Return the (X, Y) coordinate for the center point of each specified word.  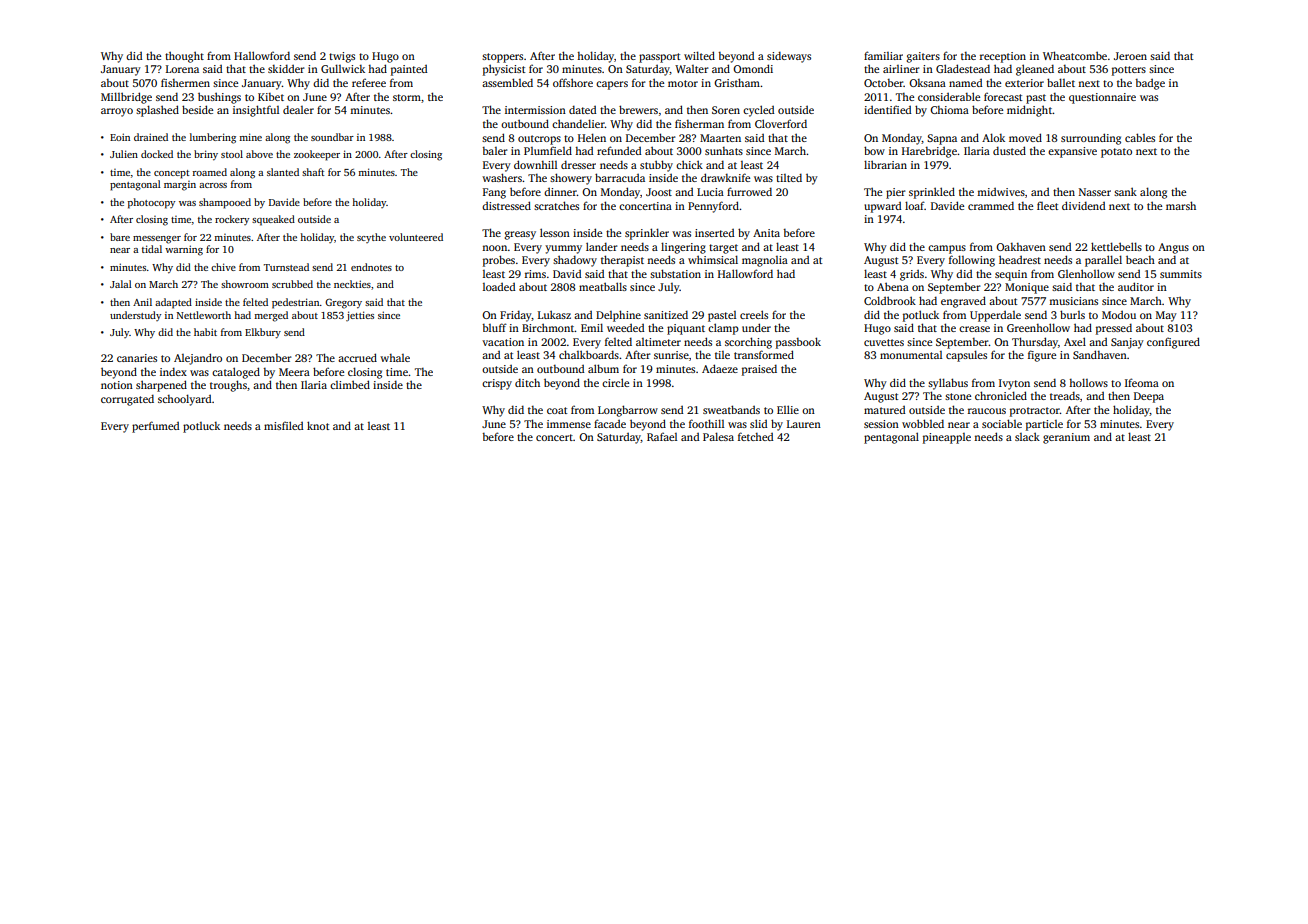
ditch (527, 382)
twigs (342, 57)
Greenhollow (1038, 327)
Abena (893, 286)
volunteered (416, 237)
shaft (313, 172)
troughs (228, 386)
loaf (915, 205)
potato (1116, 153)
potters (1129, 71)
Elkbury (263, 333)
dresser (578, 164)
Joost (659, 192)
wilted (699, 55)
